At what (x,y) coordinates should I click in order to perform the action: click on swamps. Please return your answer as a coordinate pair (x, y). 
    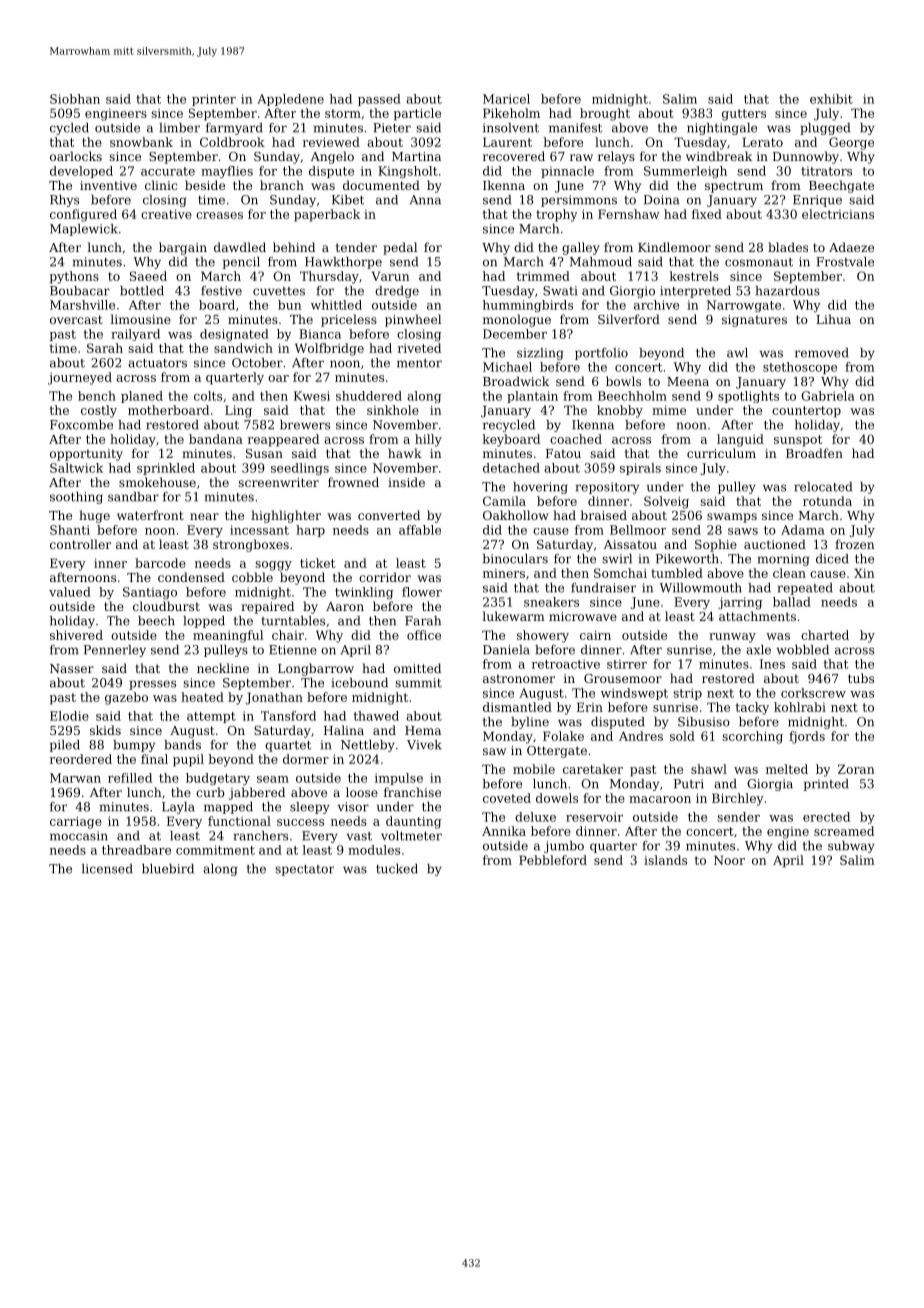
    Looking at the image, I should click on (732, 518).
